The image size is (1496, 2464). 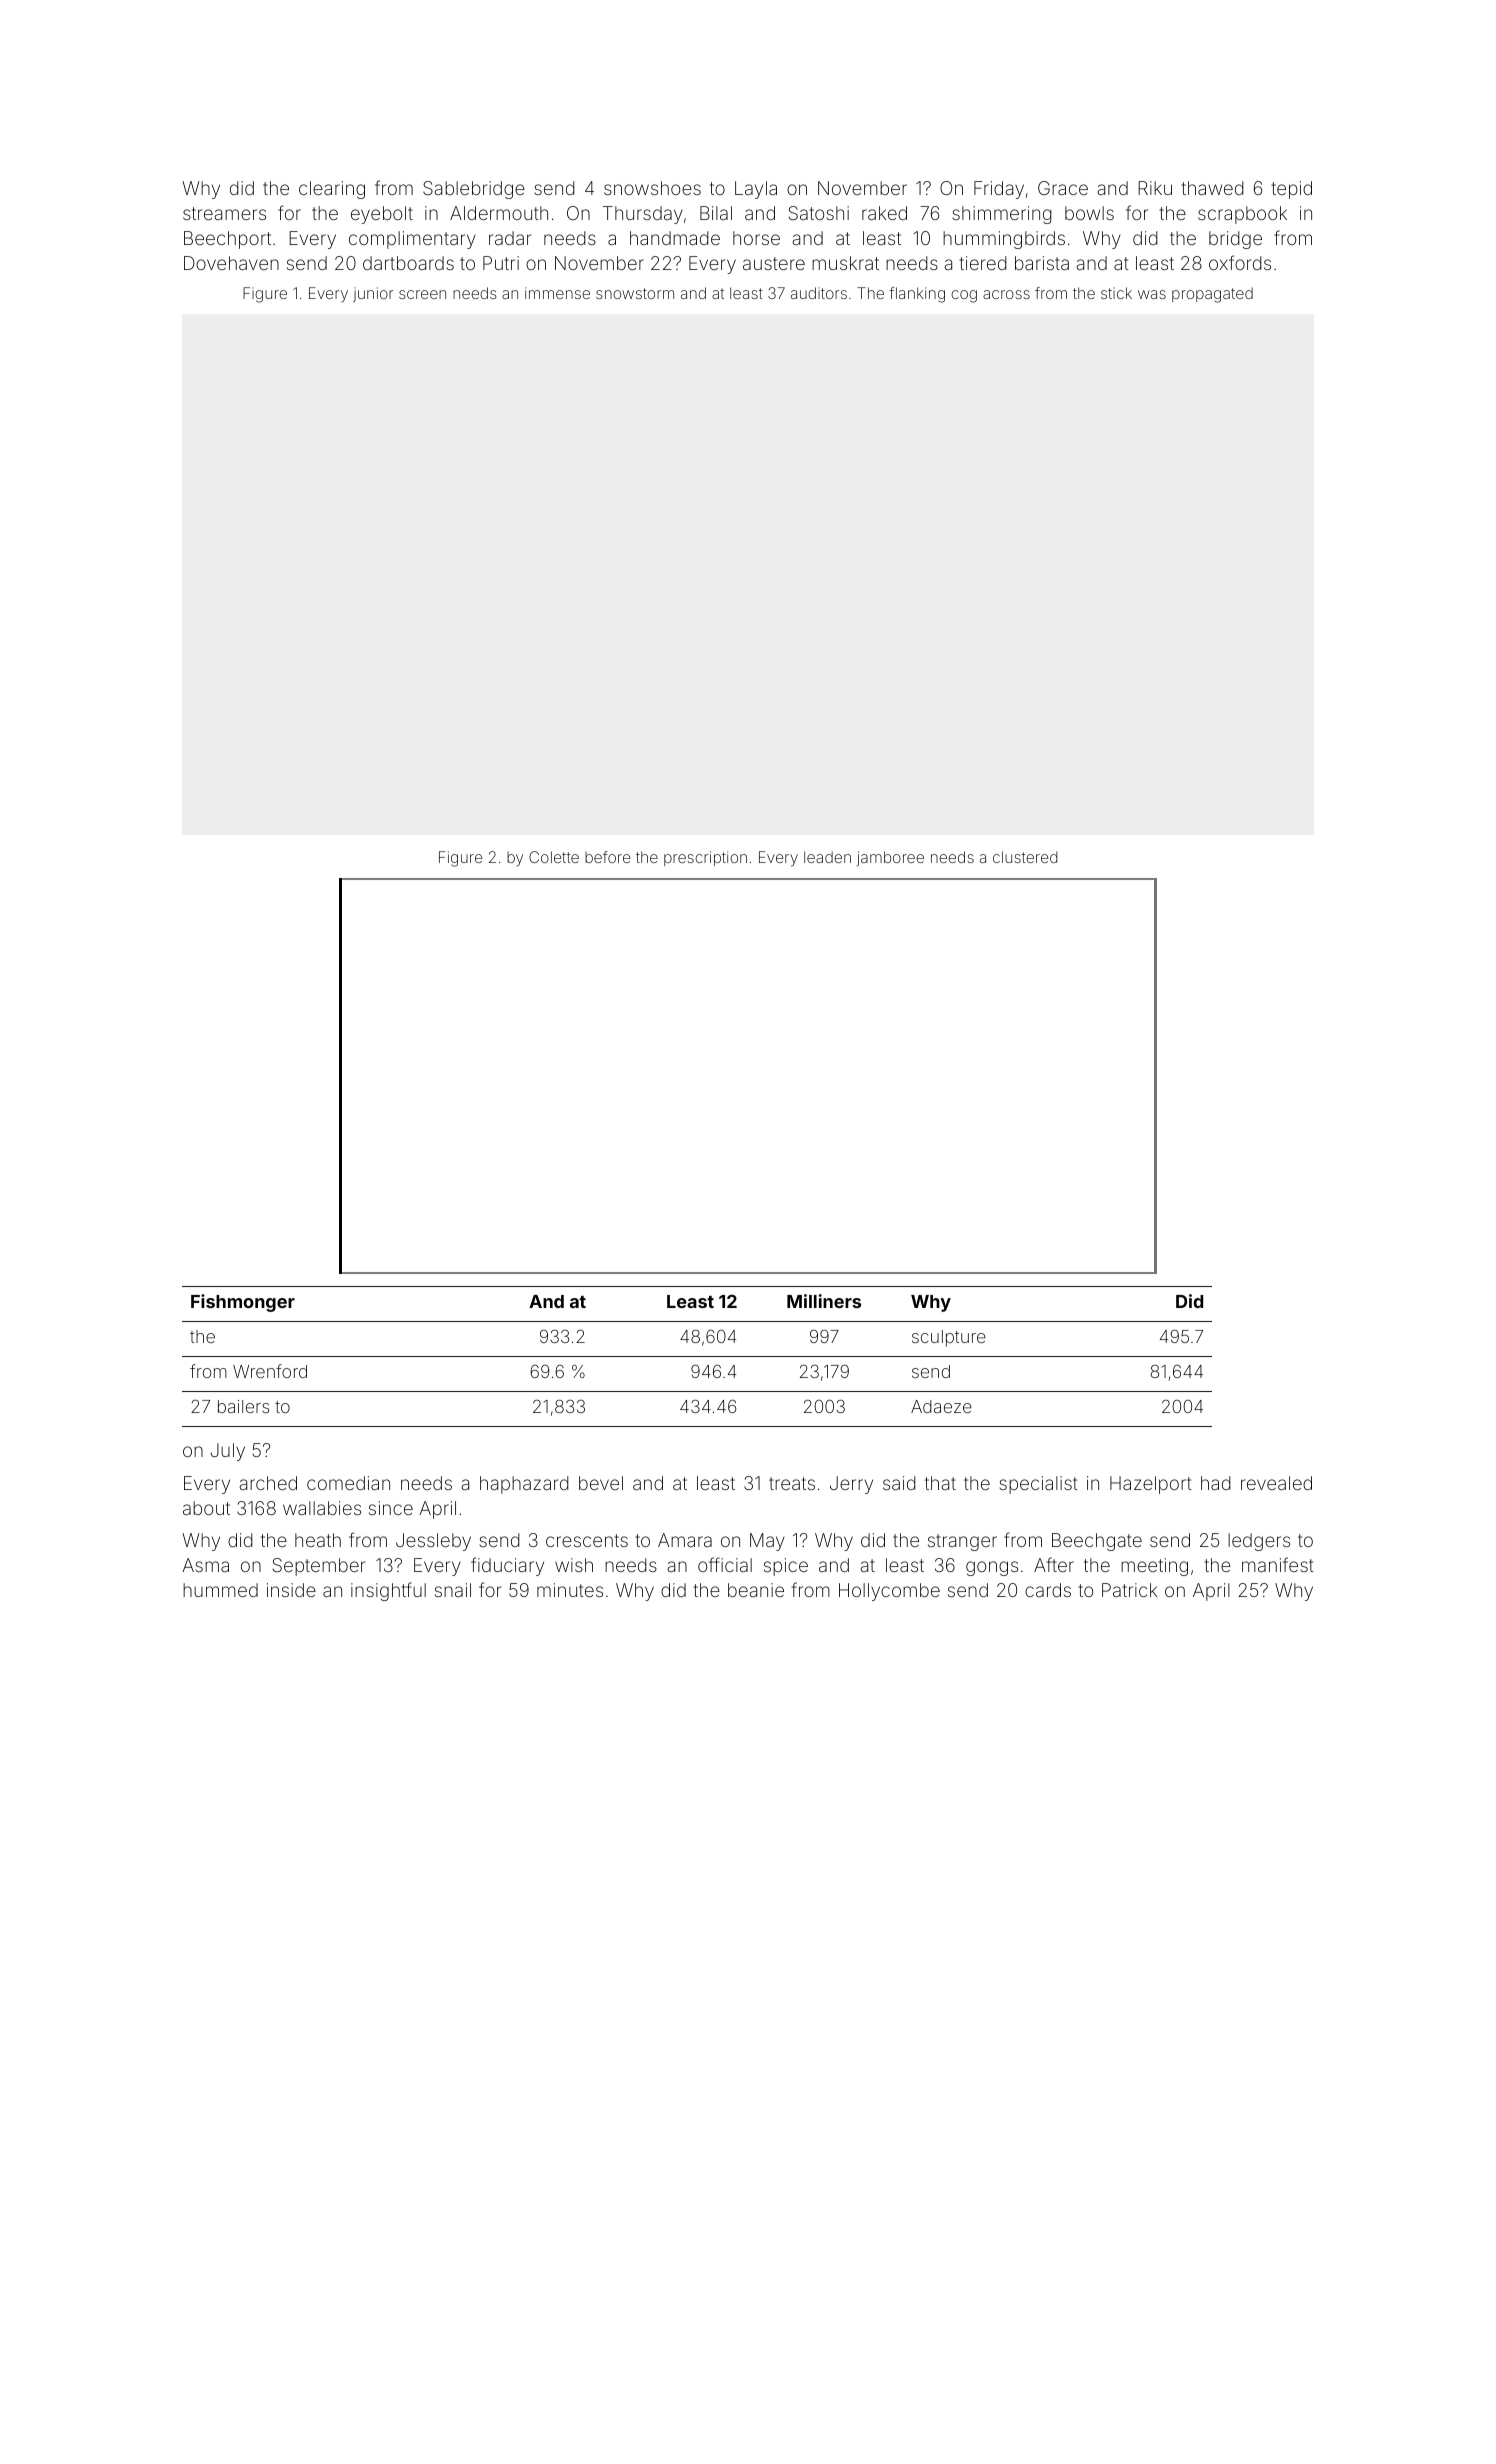 What do you see at coordinates (819, 293) in the screenshot?
I see `auditors` at bounding box center [819, 293].
